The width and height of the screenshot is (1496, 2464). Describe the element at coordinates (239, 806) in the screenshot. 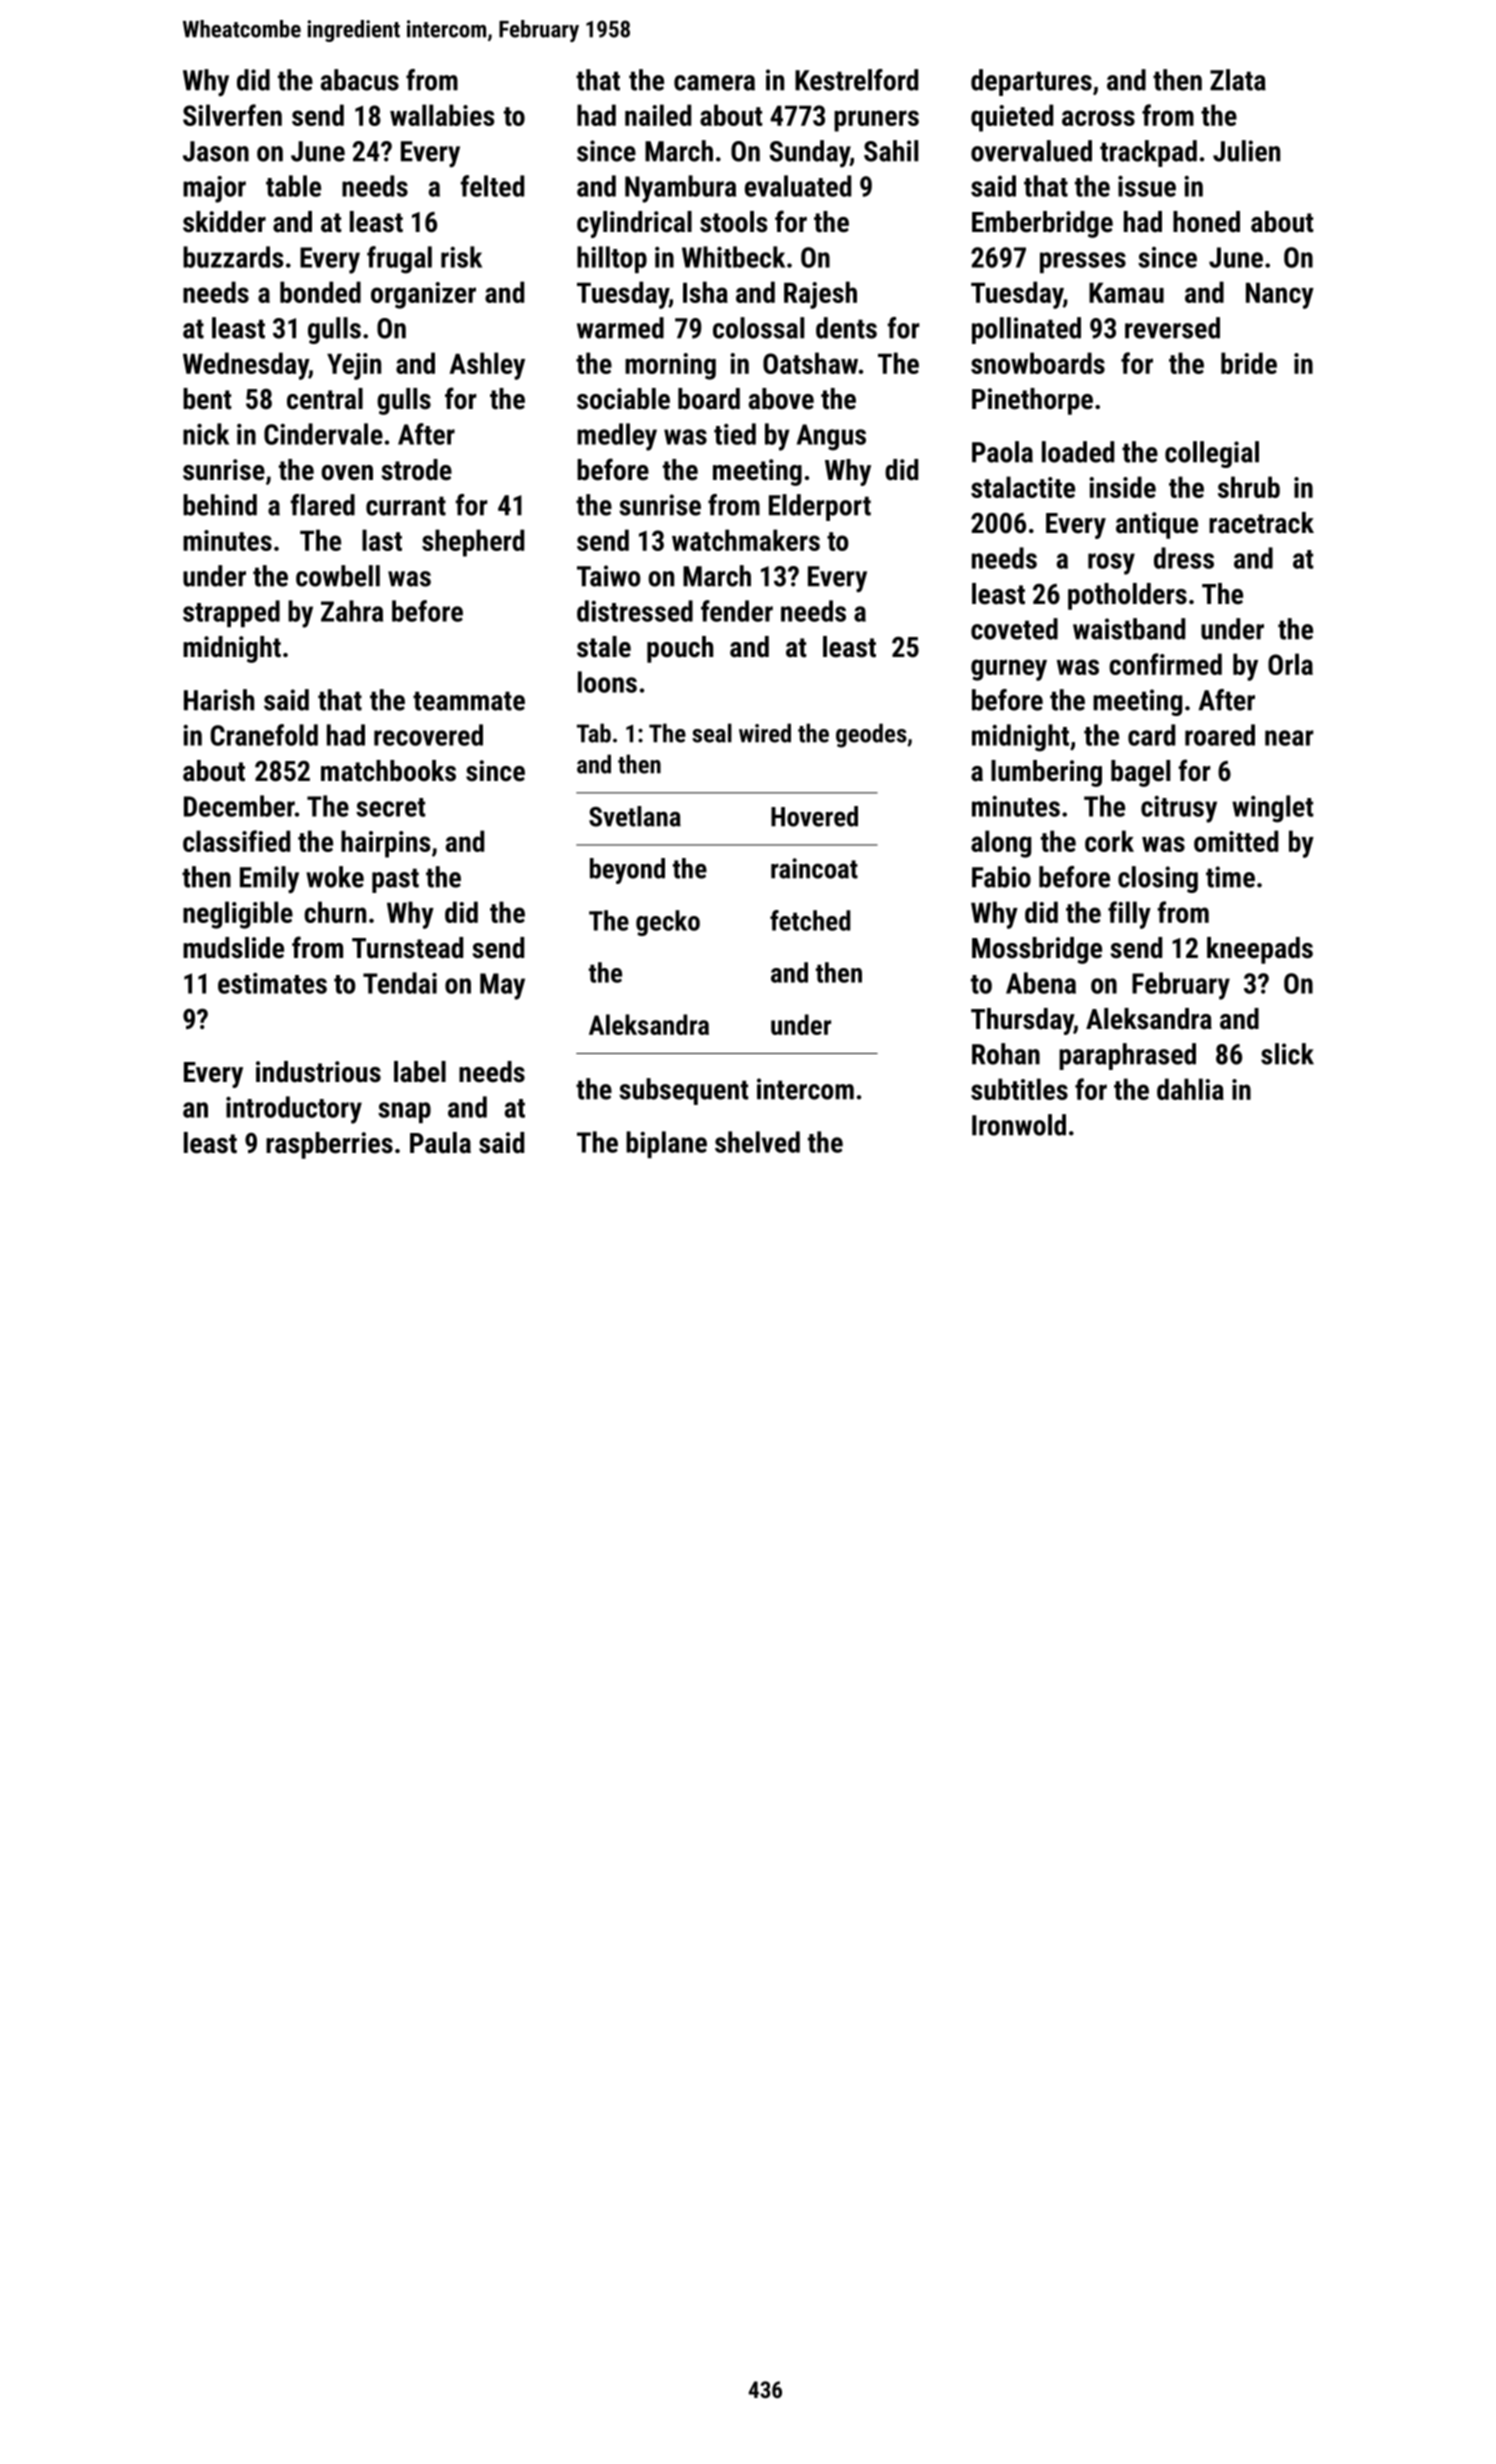

I see `December` at that location.
